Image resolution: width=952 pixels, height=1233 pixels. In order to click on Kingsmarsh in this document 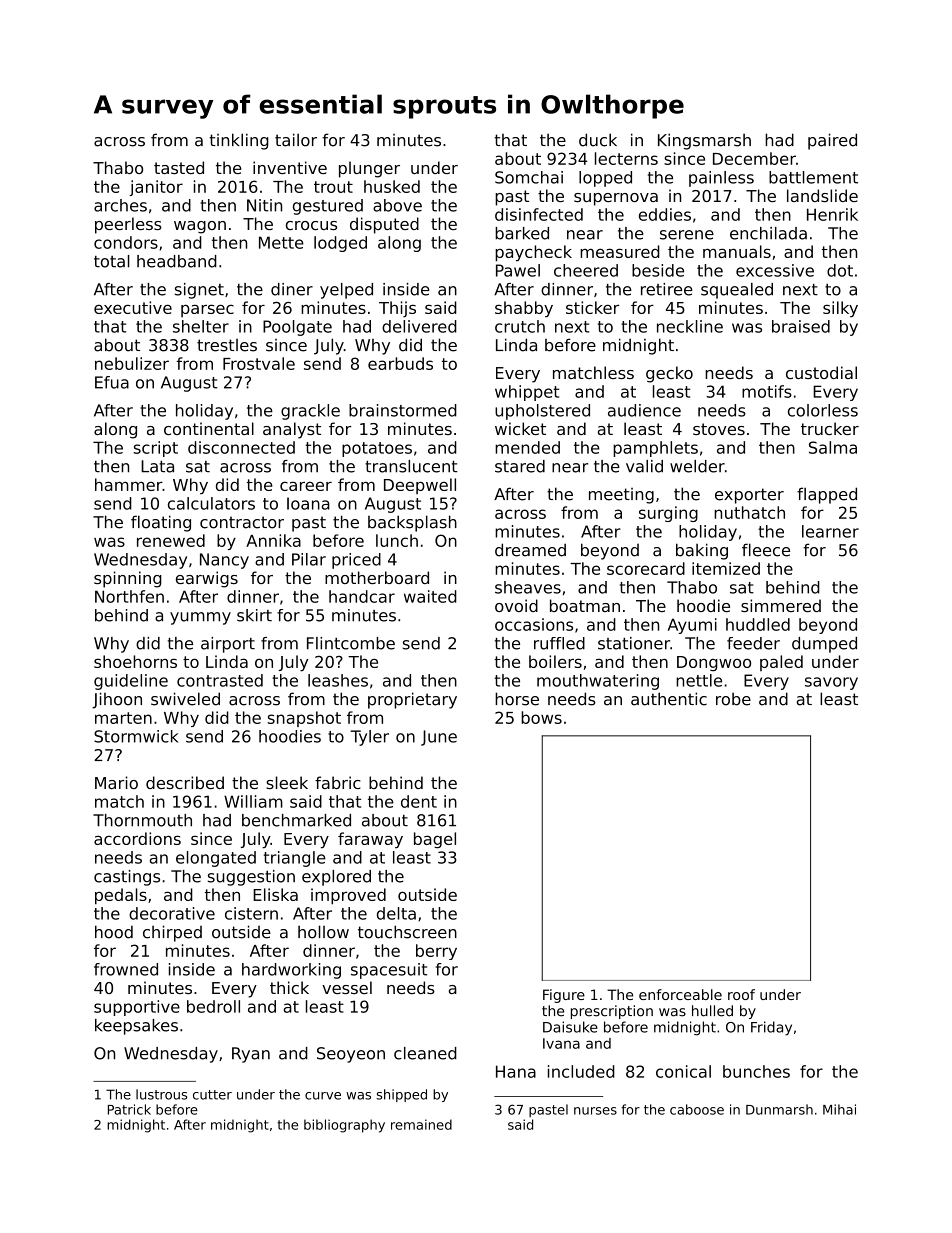, I will do `click(704, 141)`.
